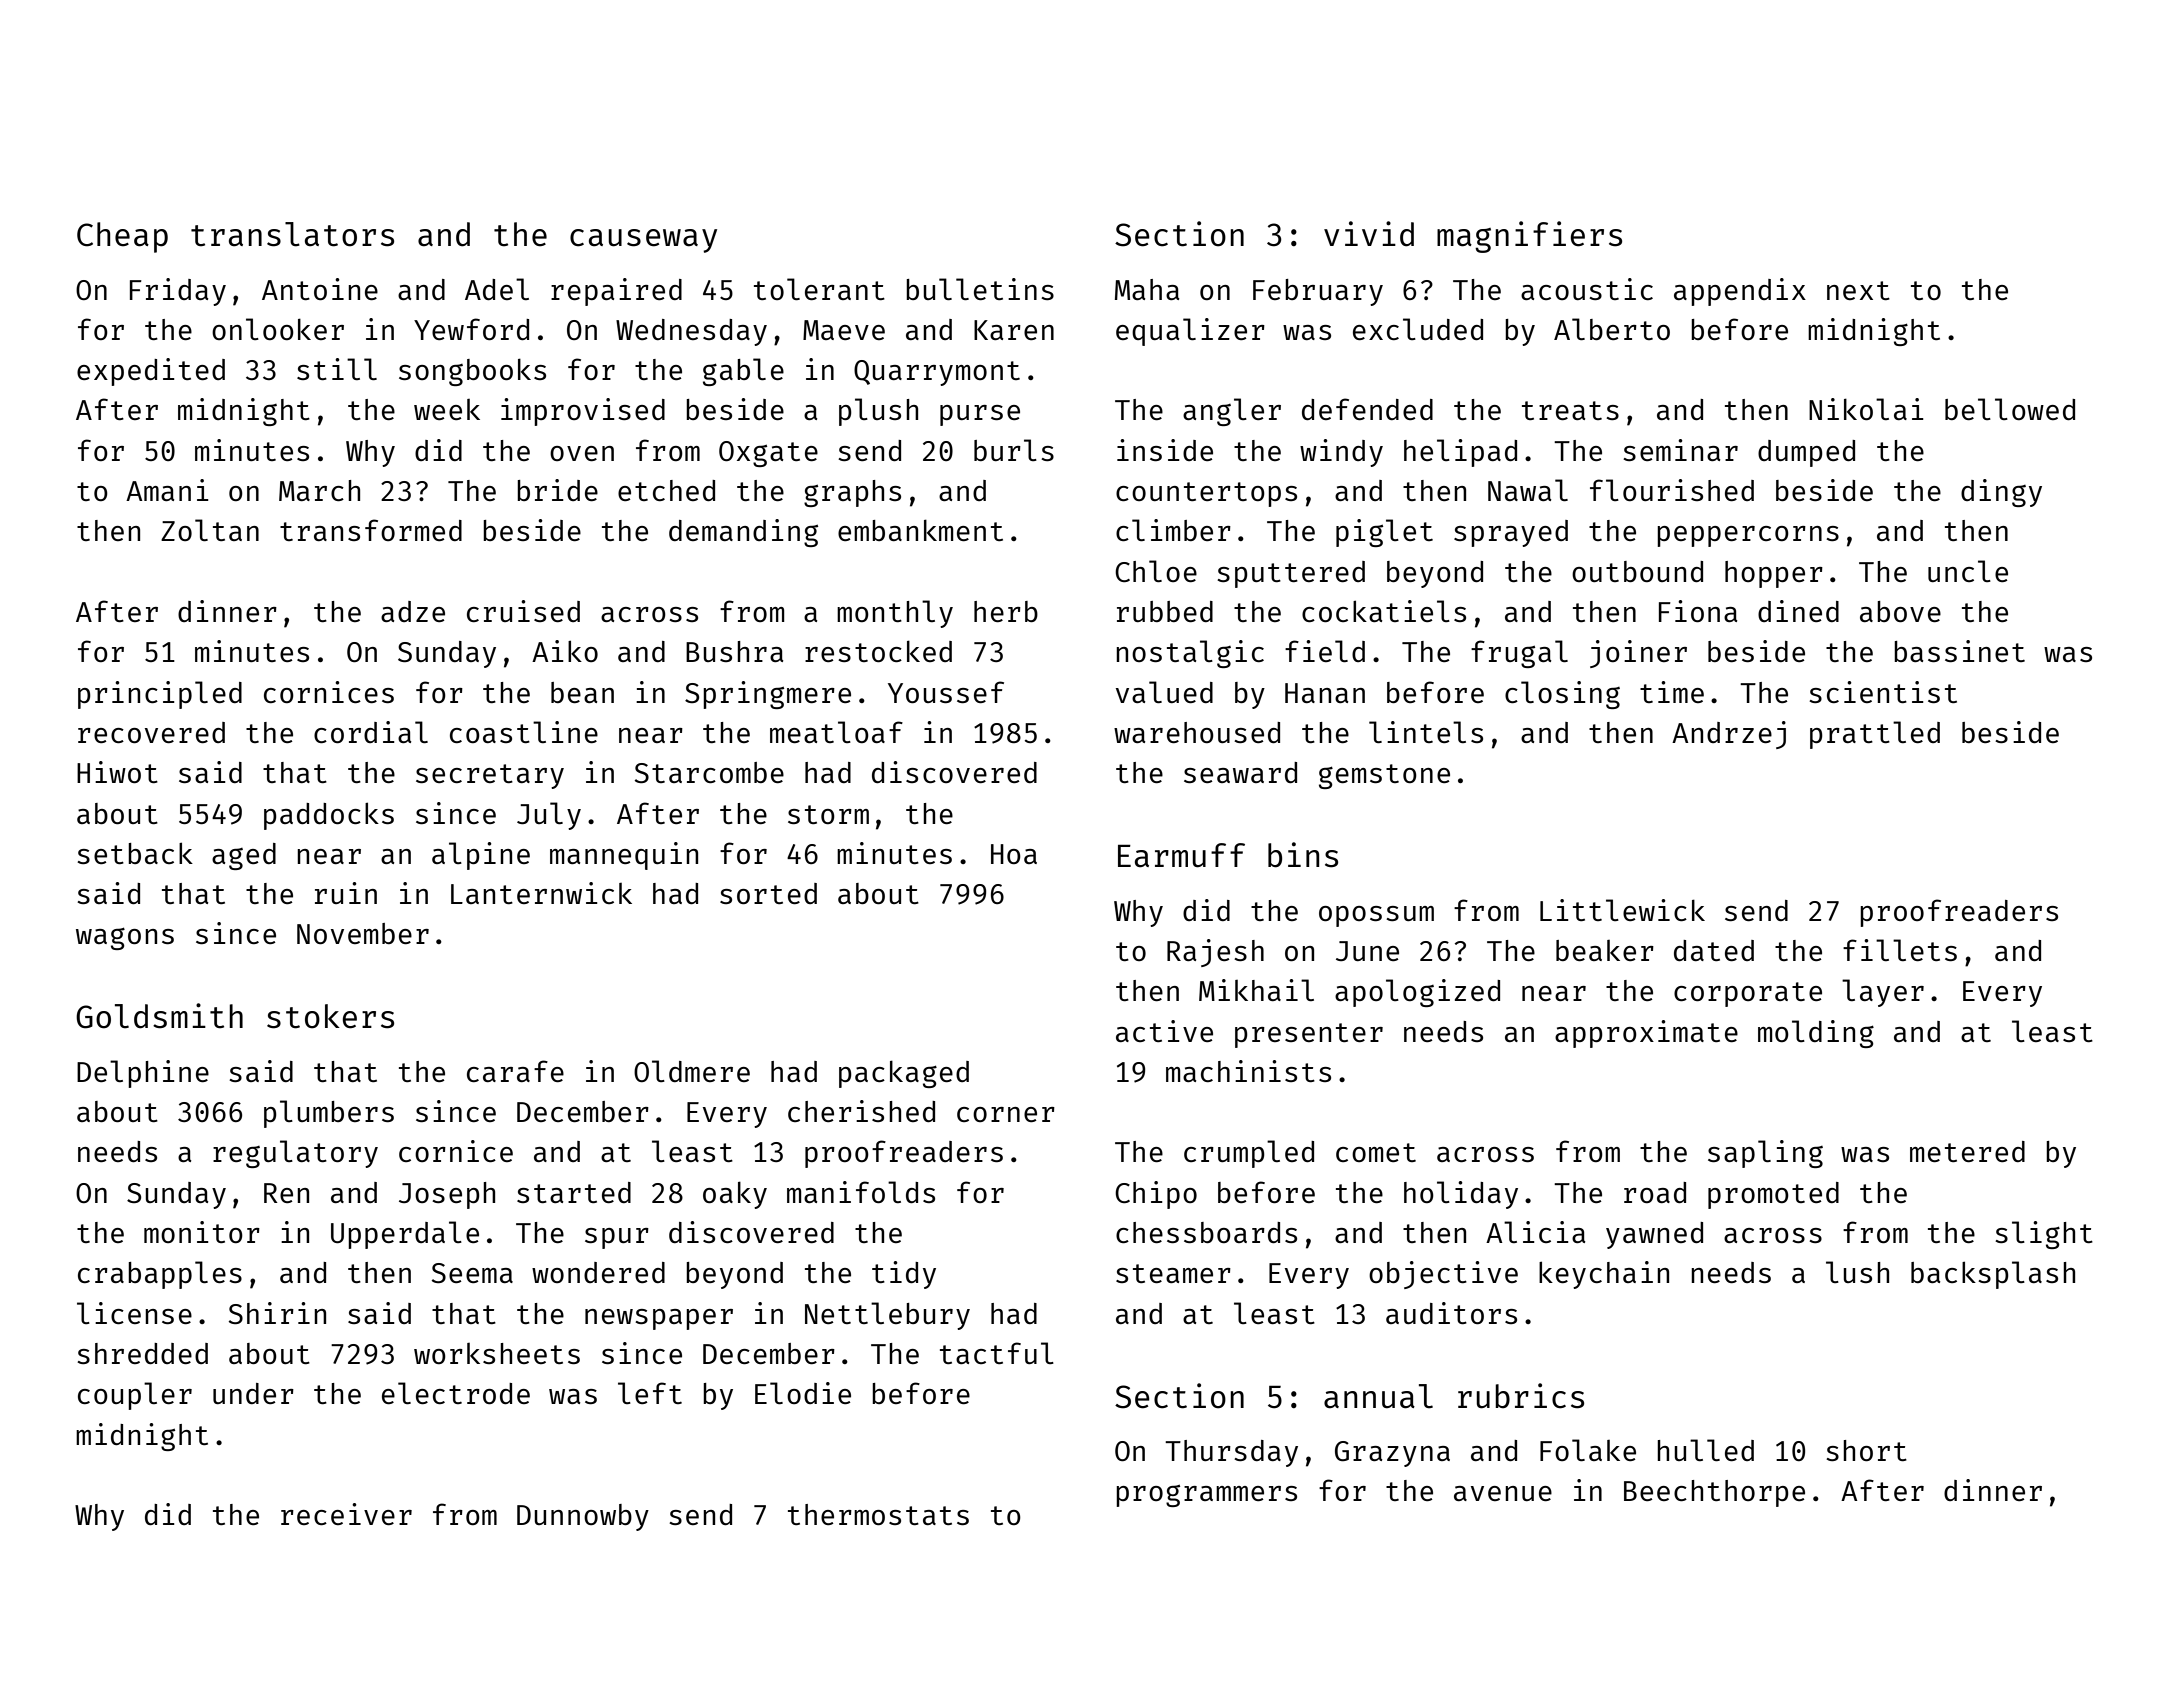 The height and width of the screenshot is (1683, 2178). What do you see at coordinates (346, 1514) in the screenshot?
I see `receiver` at bounding box center [346, 1514].
